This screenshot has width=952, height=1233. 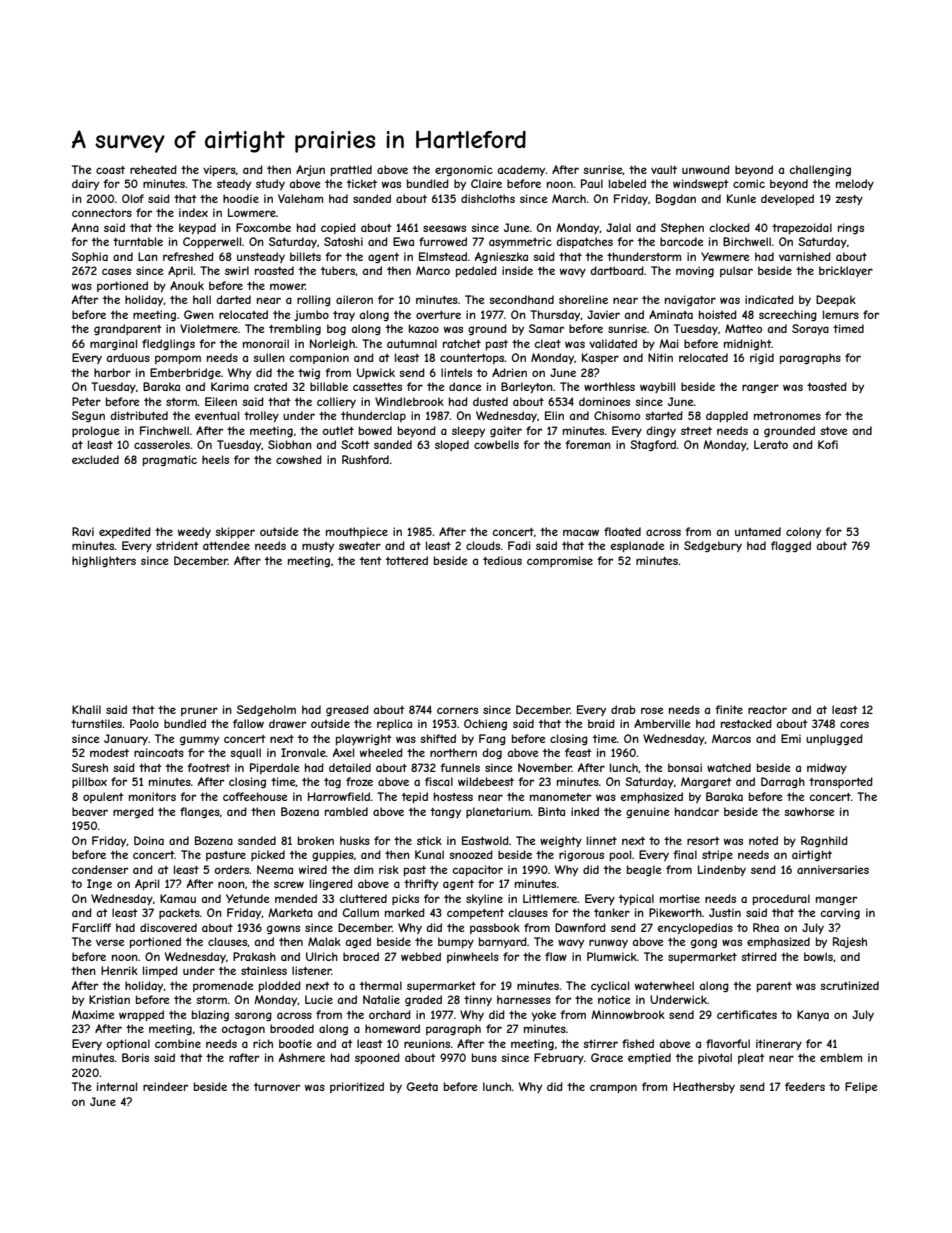 What do you see at coordinates (116, 271) in the screenshot?
I see `cases` at bounding box center [116, 271].
